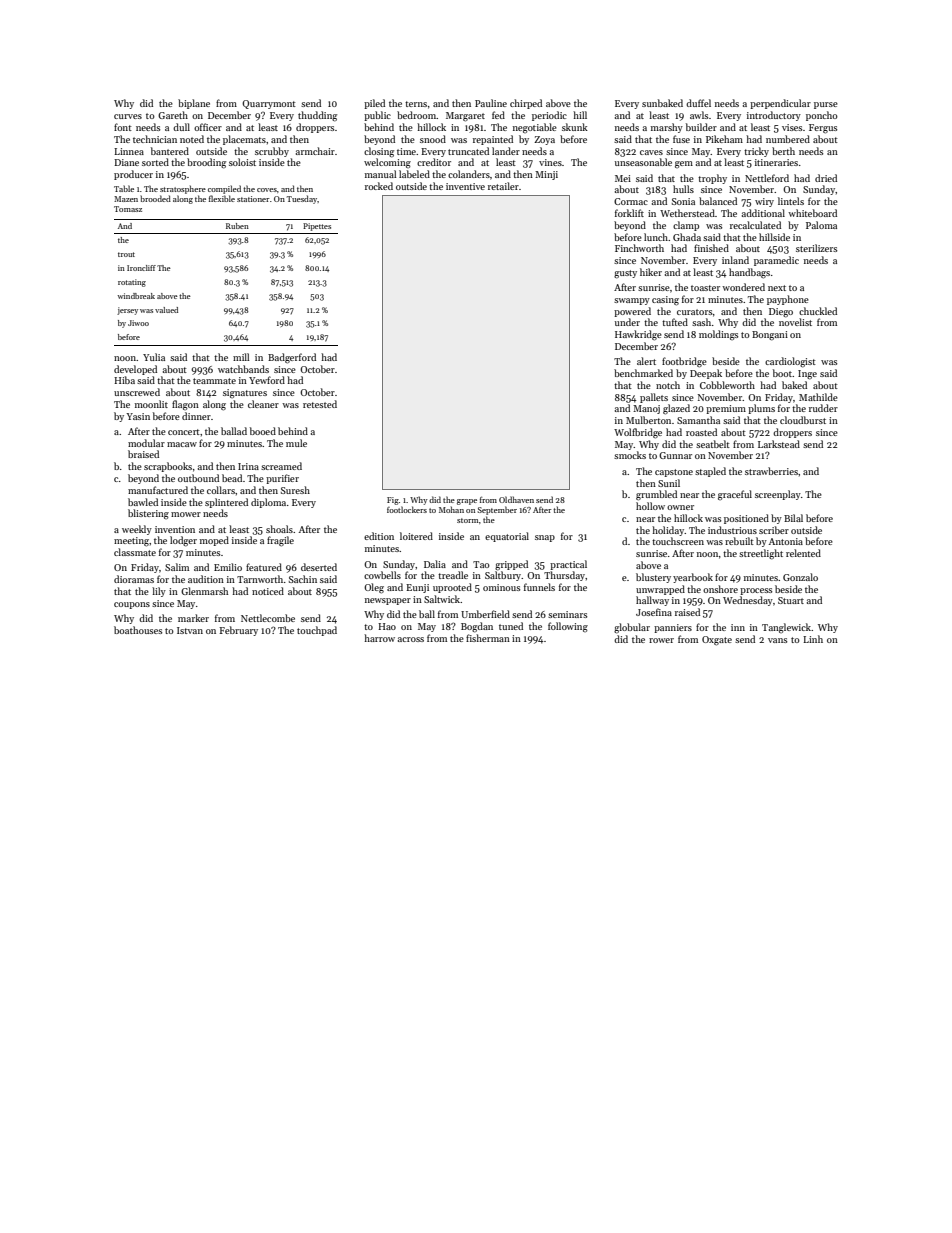  What do you see at coordinates (632, 301) in the screenshot?
I see `swampy` at bounding box center [632, 301].
